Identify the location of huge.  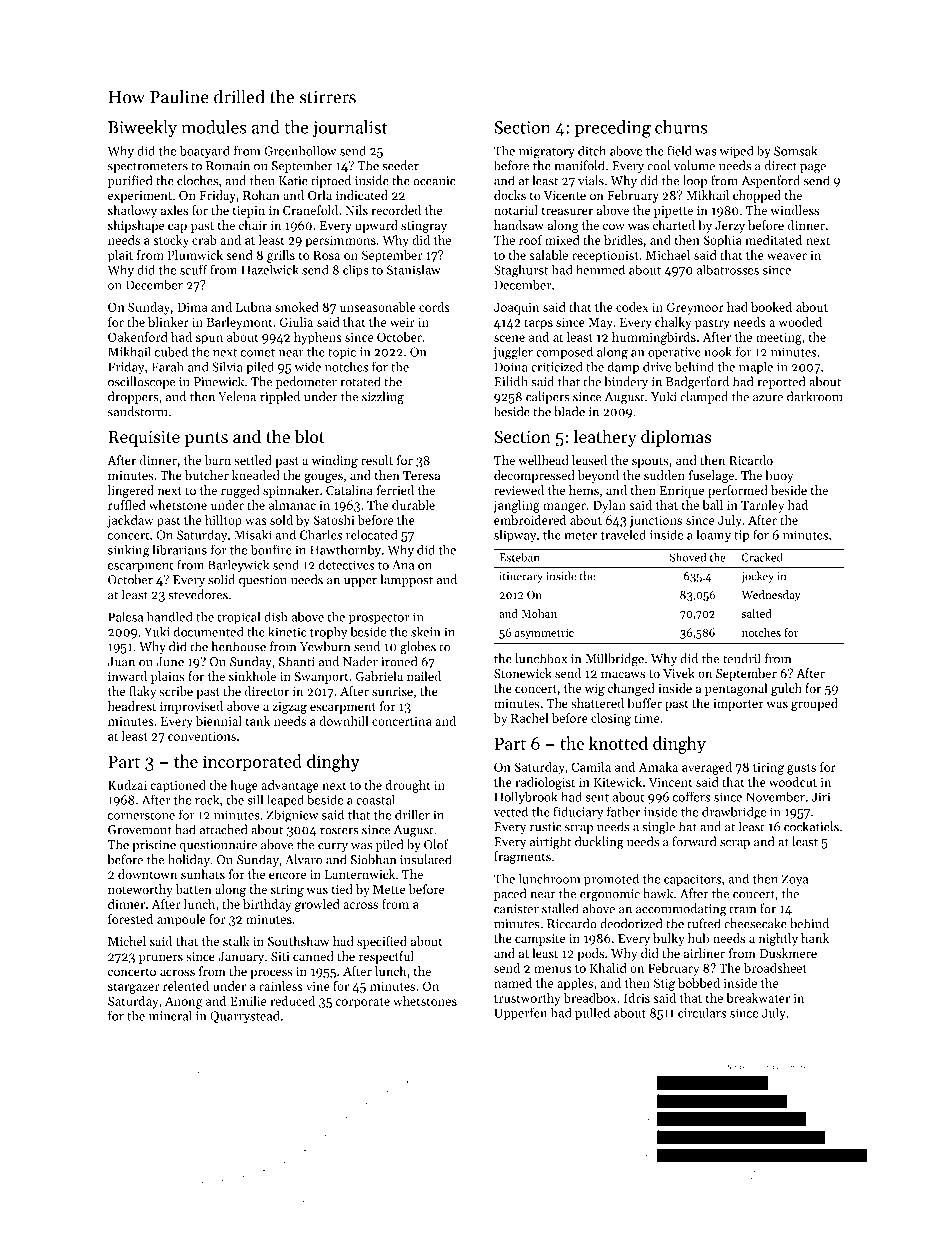
(244, 786).
